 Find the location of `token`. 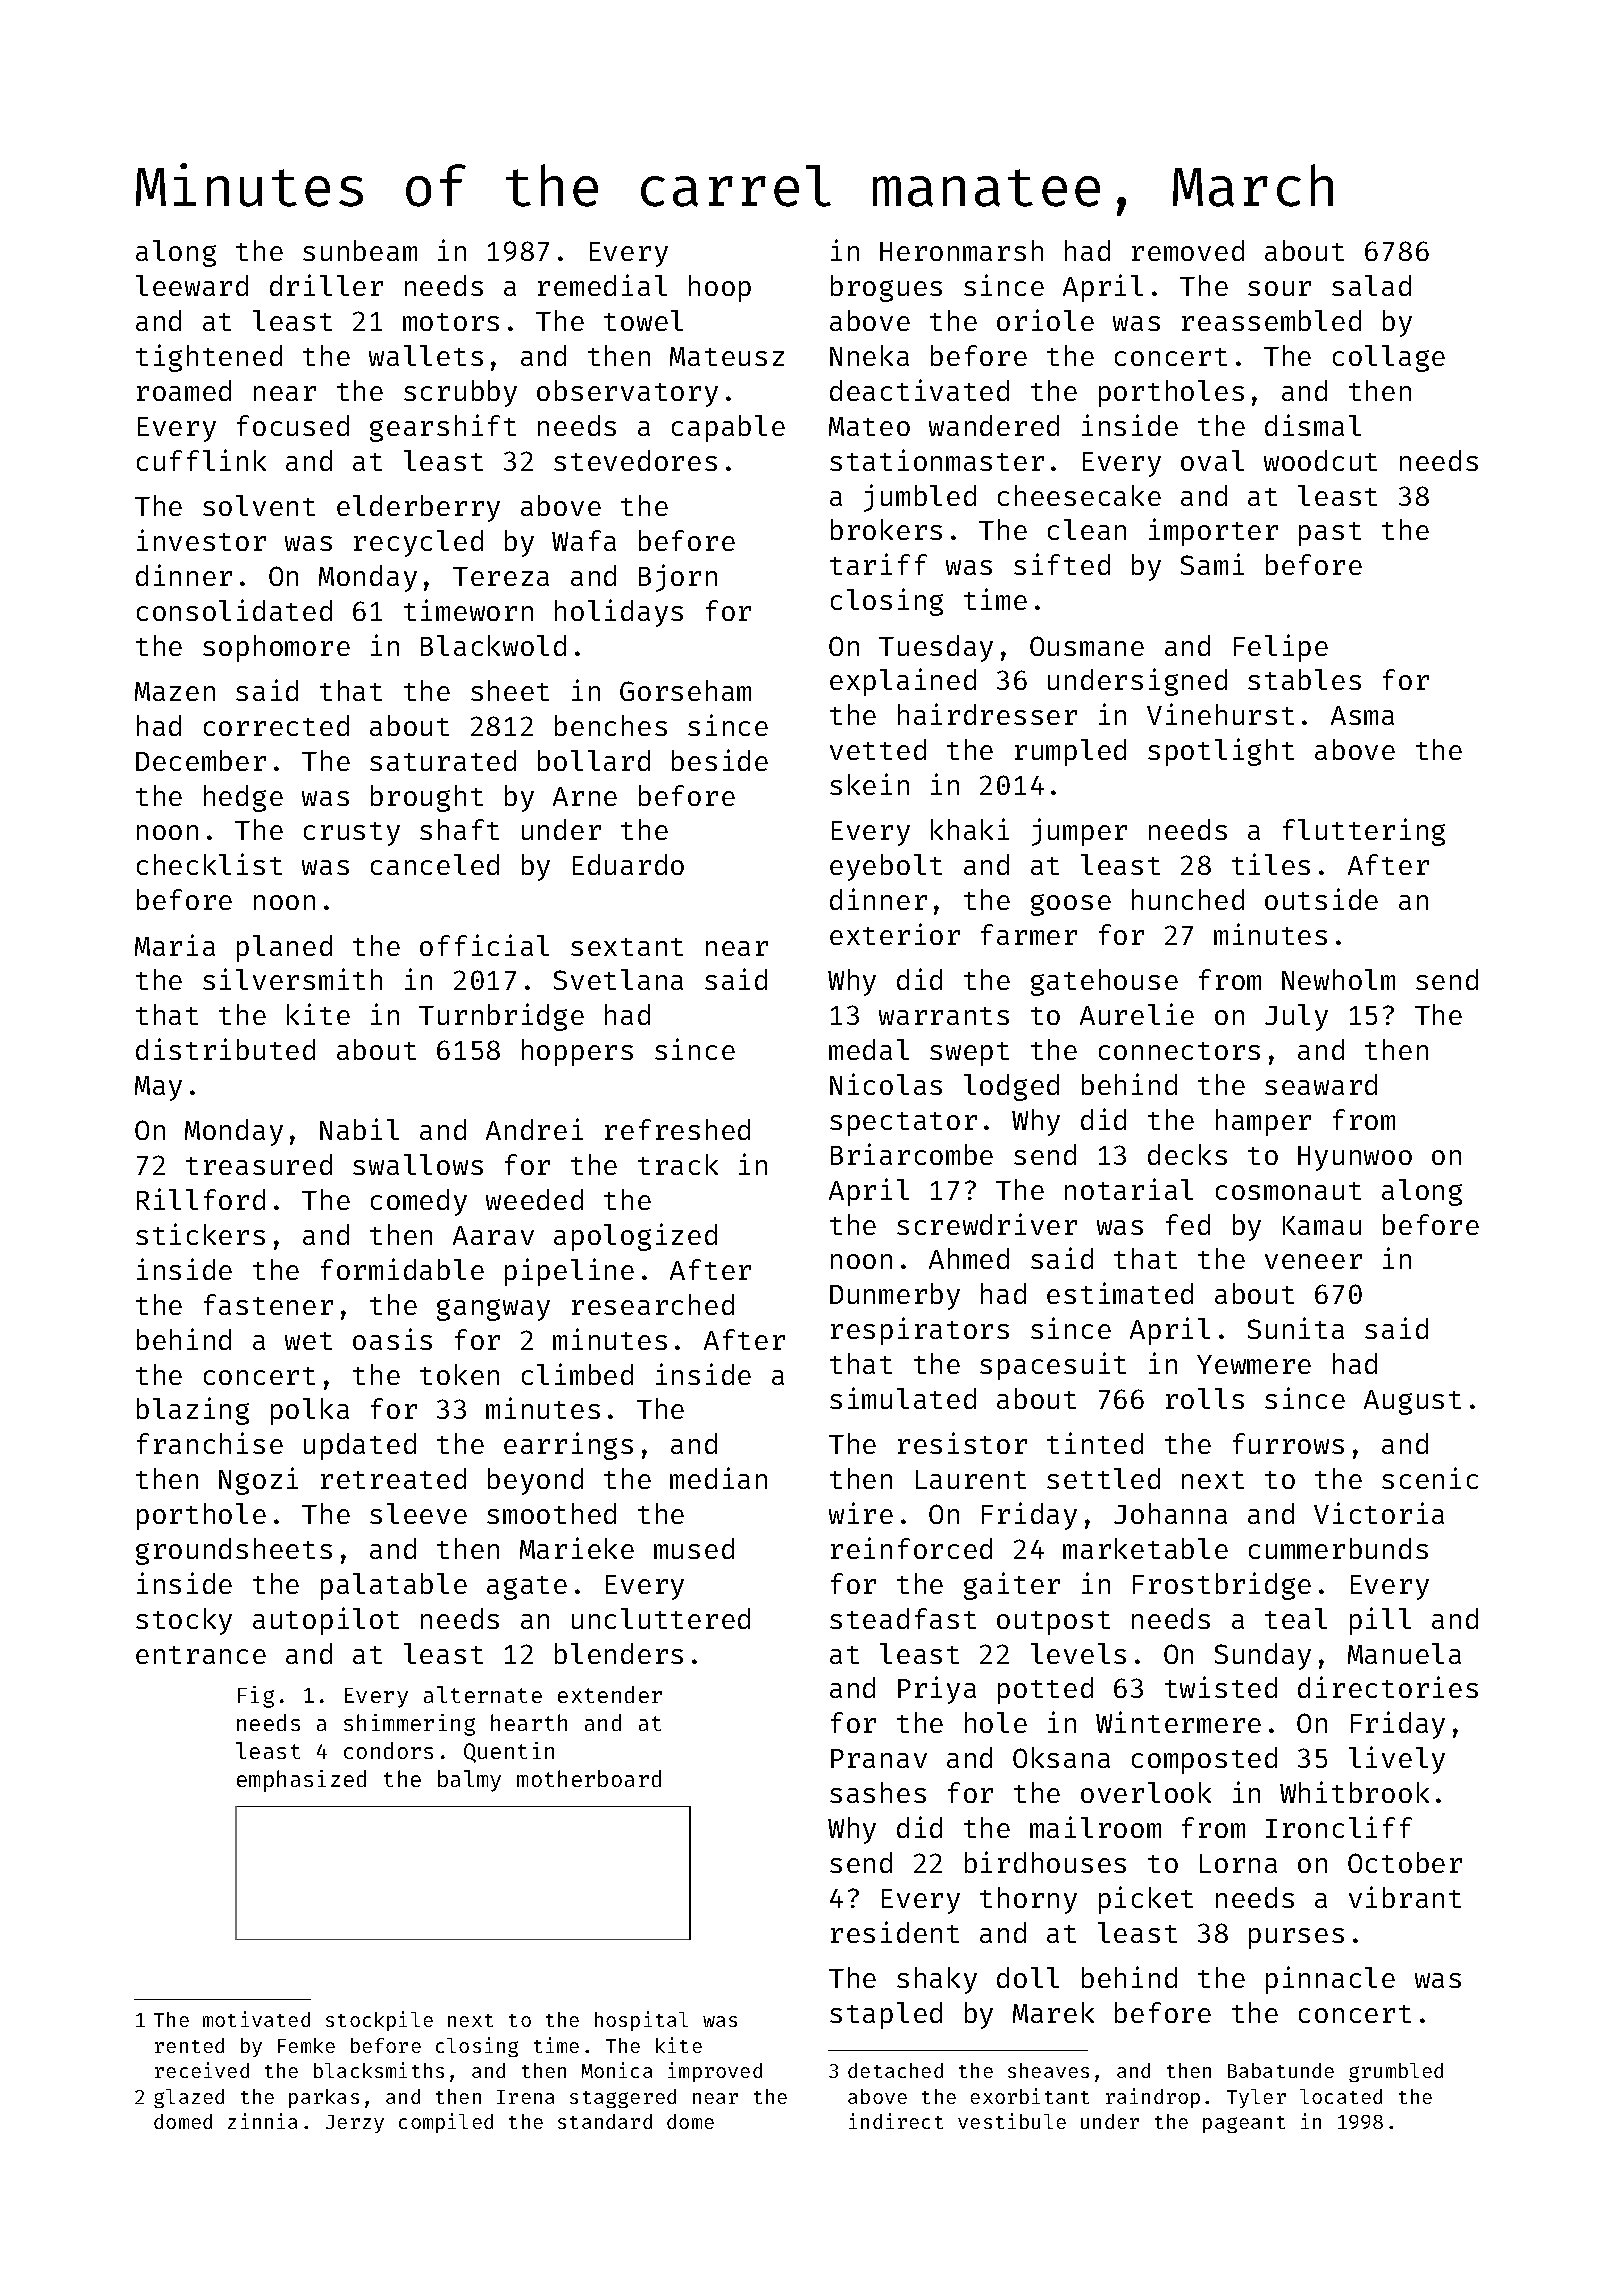

token is located at coordinates (459, 1374).
